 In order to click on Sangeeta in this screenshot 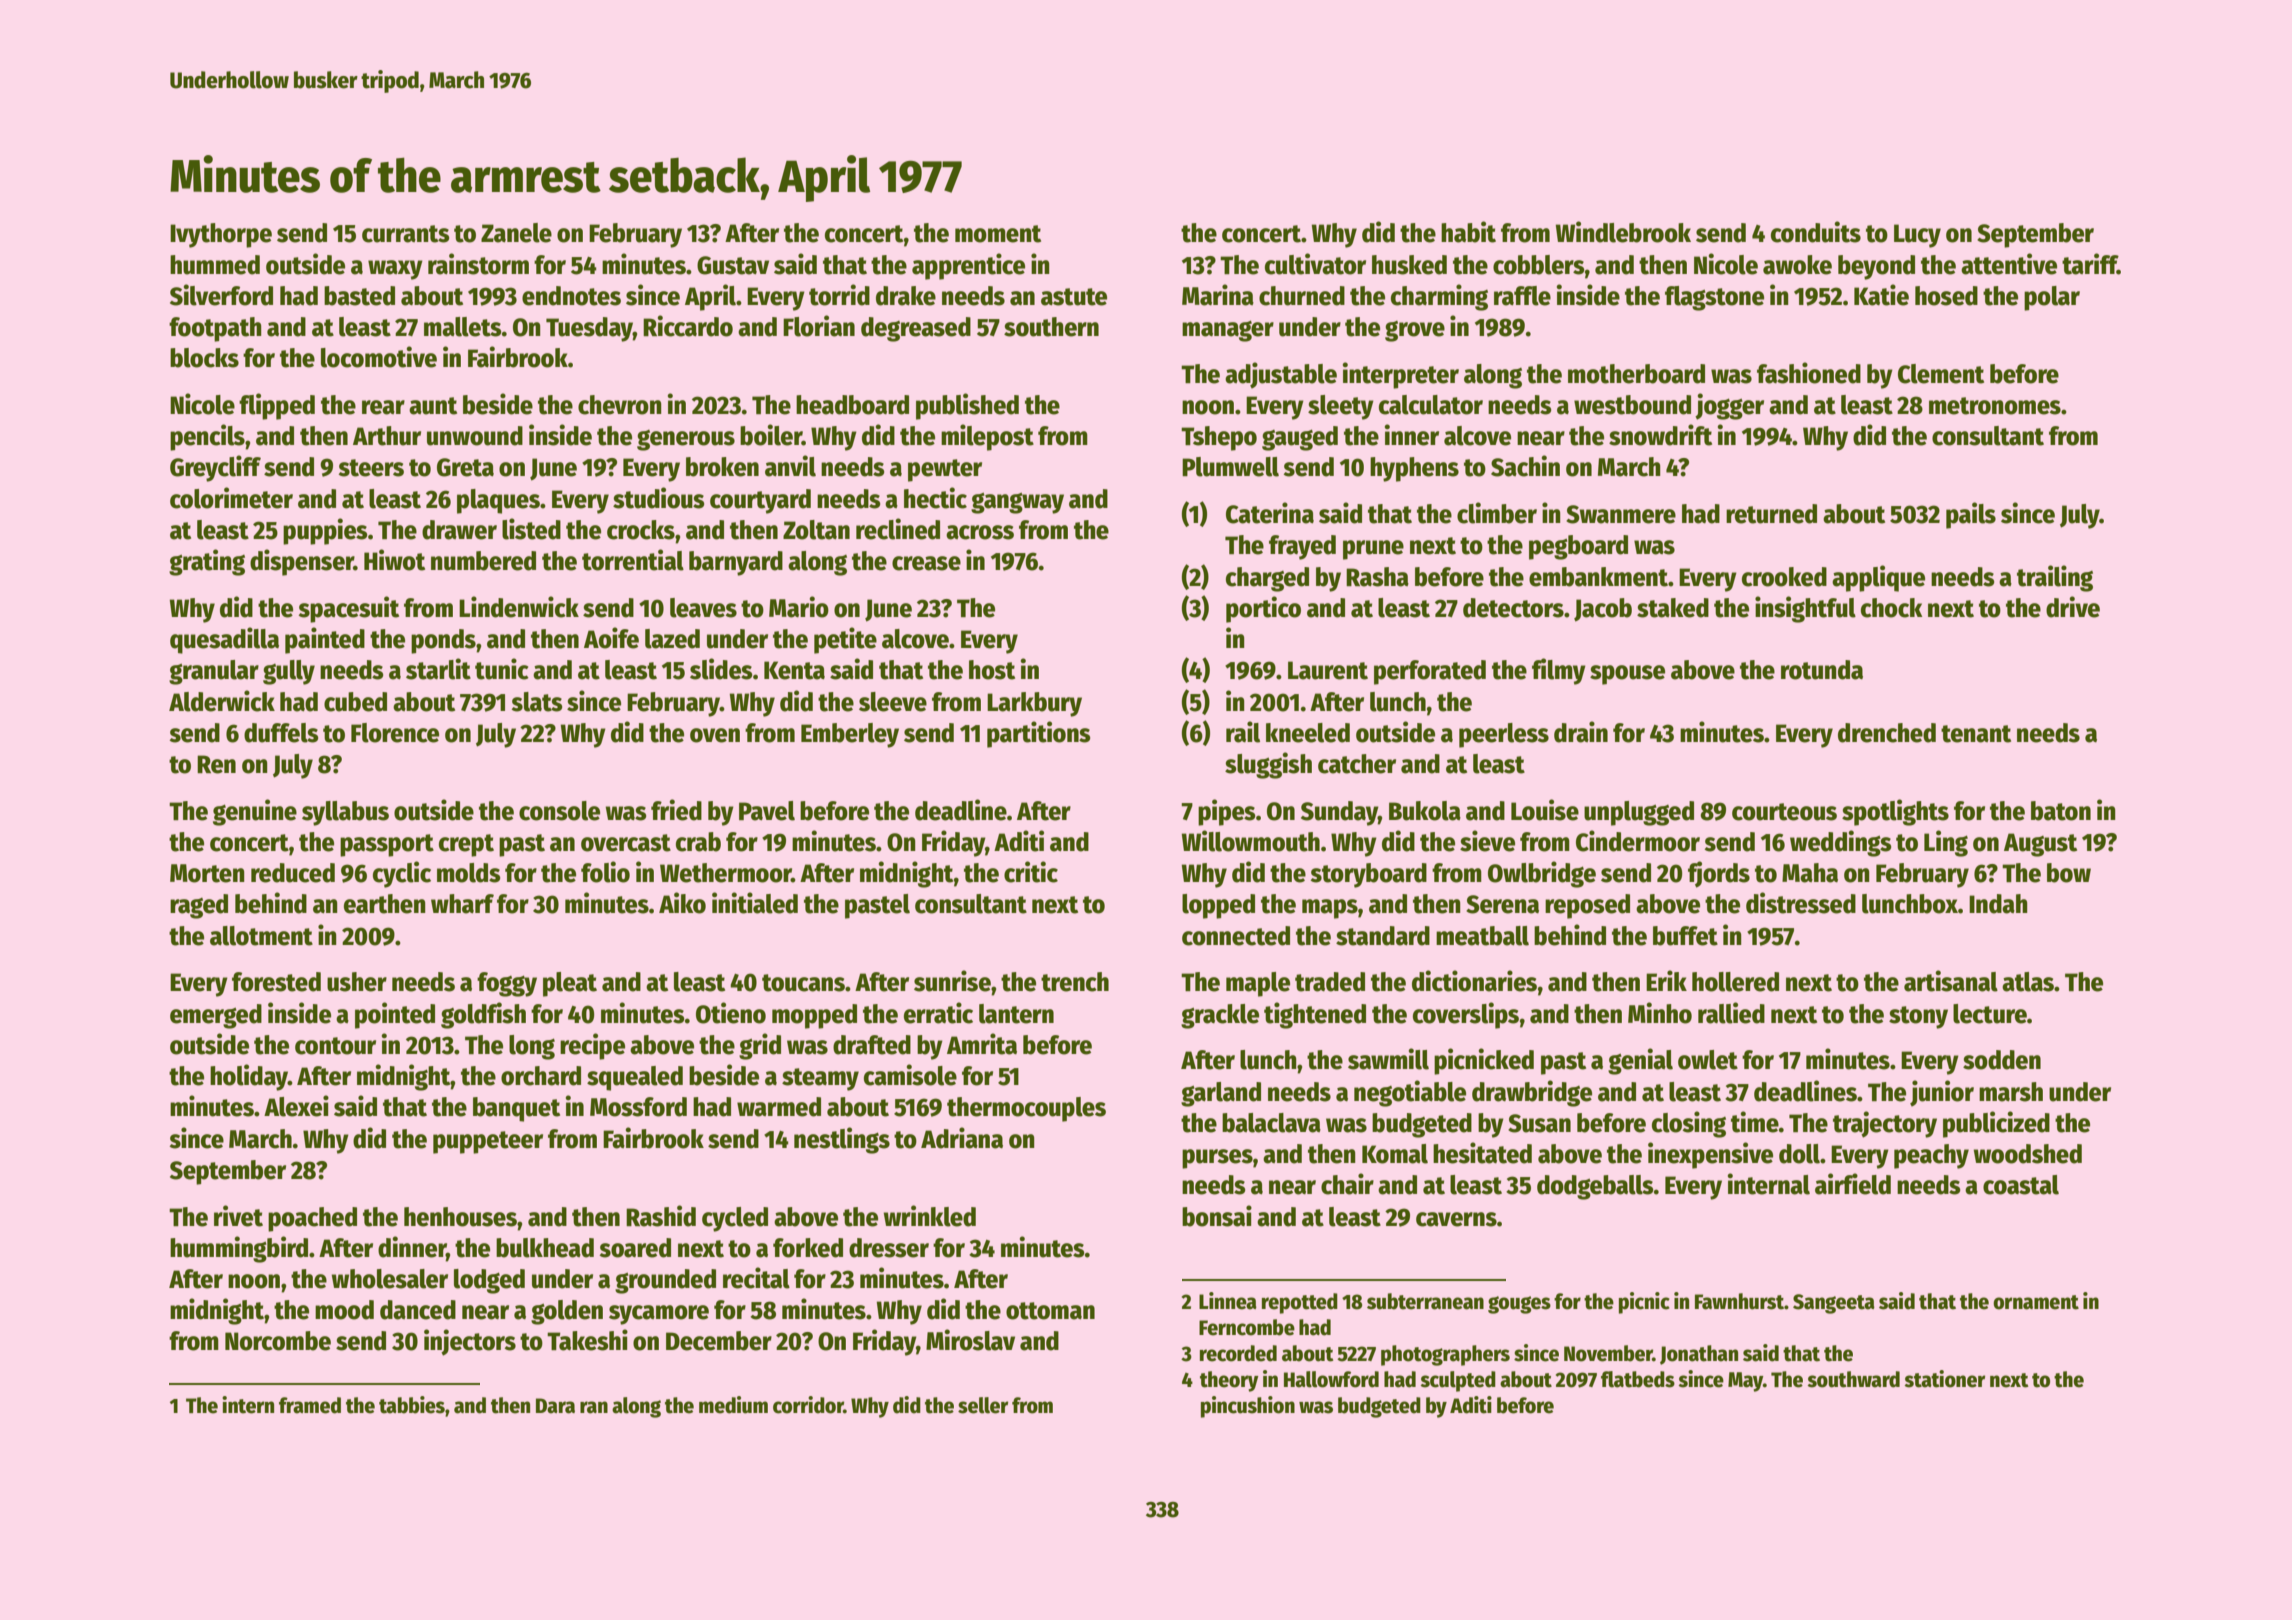, I will do `click(1834, 1304)`.
